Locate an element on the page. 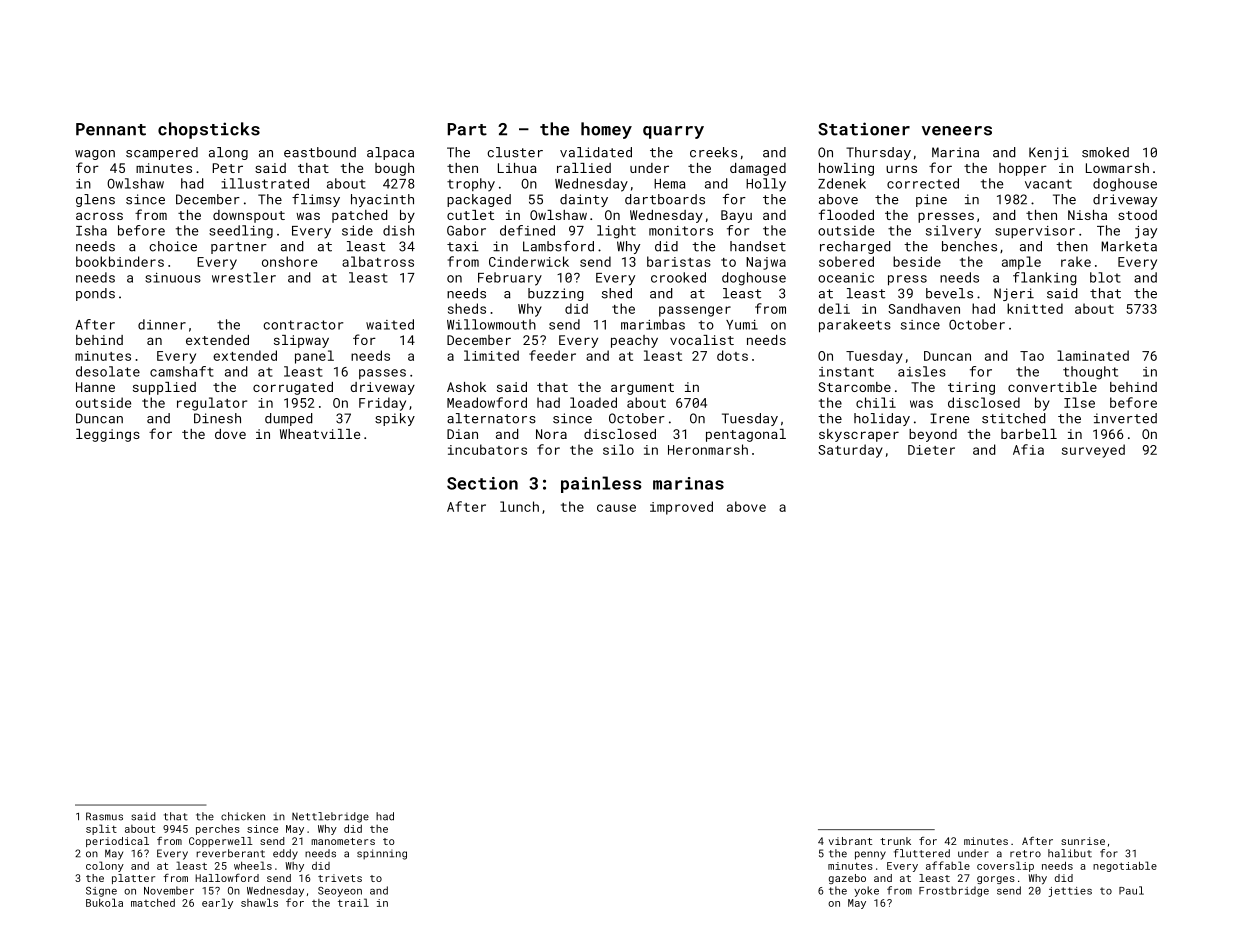 The height and width of the image is (952, 1233). Stationer is located at coordinates (864, 129).
